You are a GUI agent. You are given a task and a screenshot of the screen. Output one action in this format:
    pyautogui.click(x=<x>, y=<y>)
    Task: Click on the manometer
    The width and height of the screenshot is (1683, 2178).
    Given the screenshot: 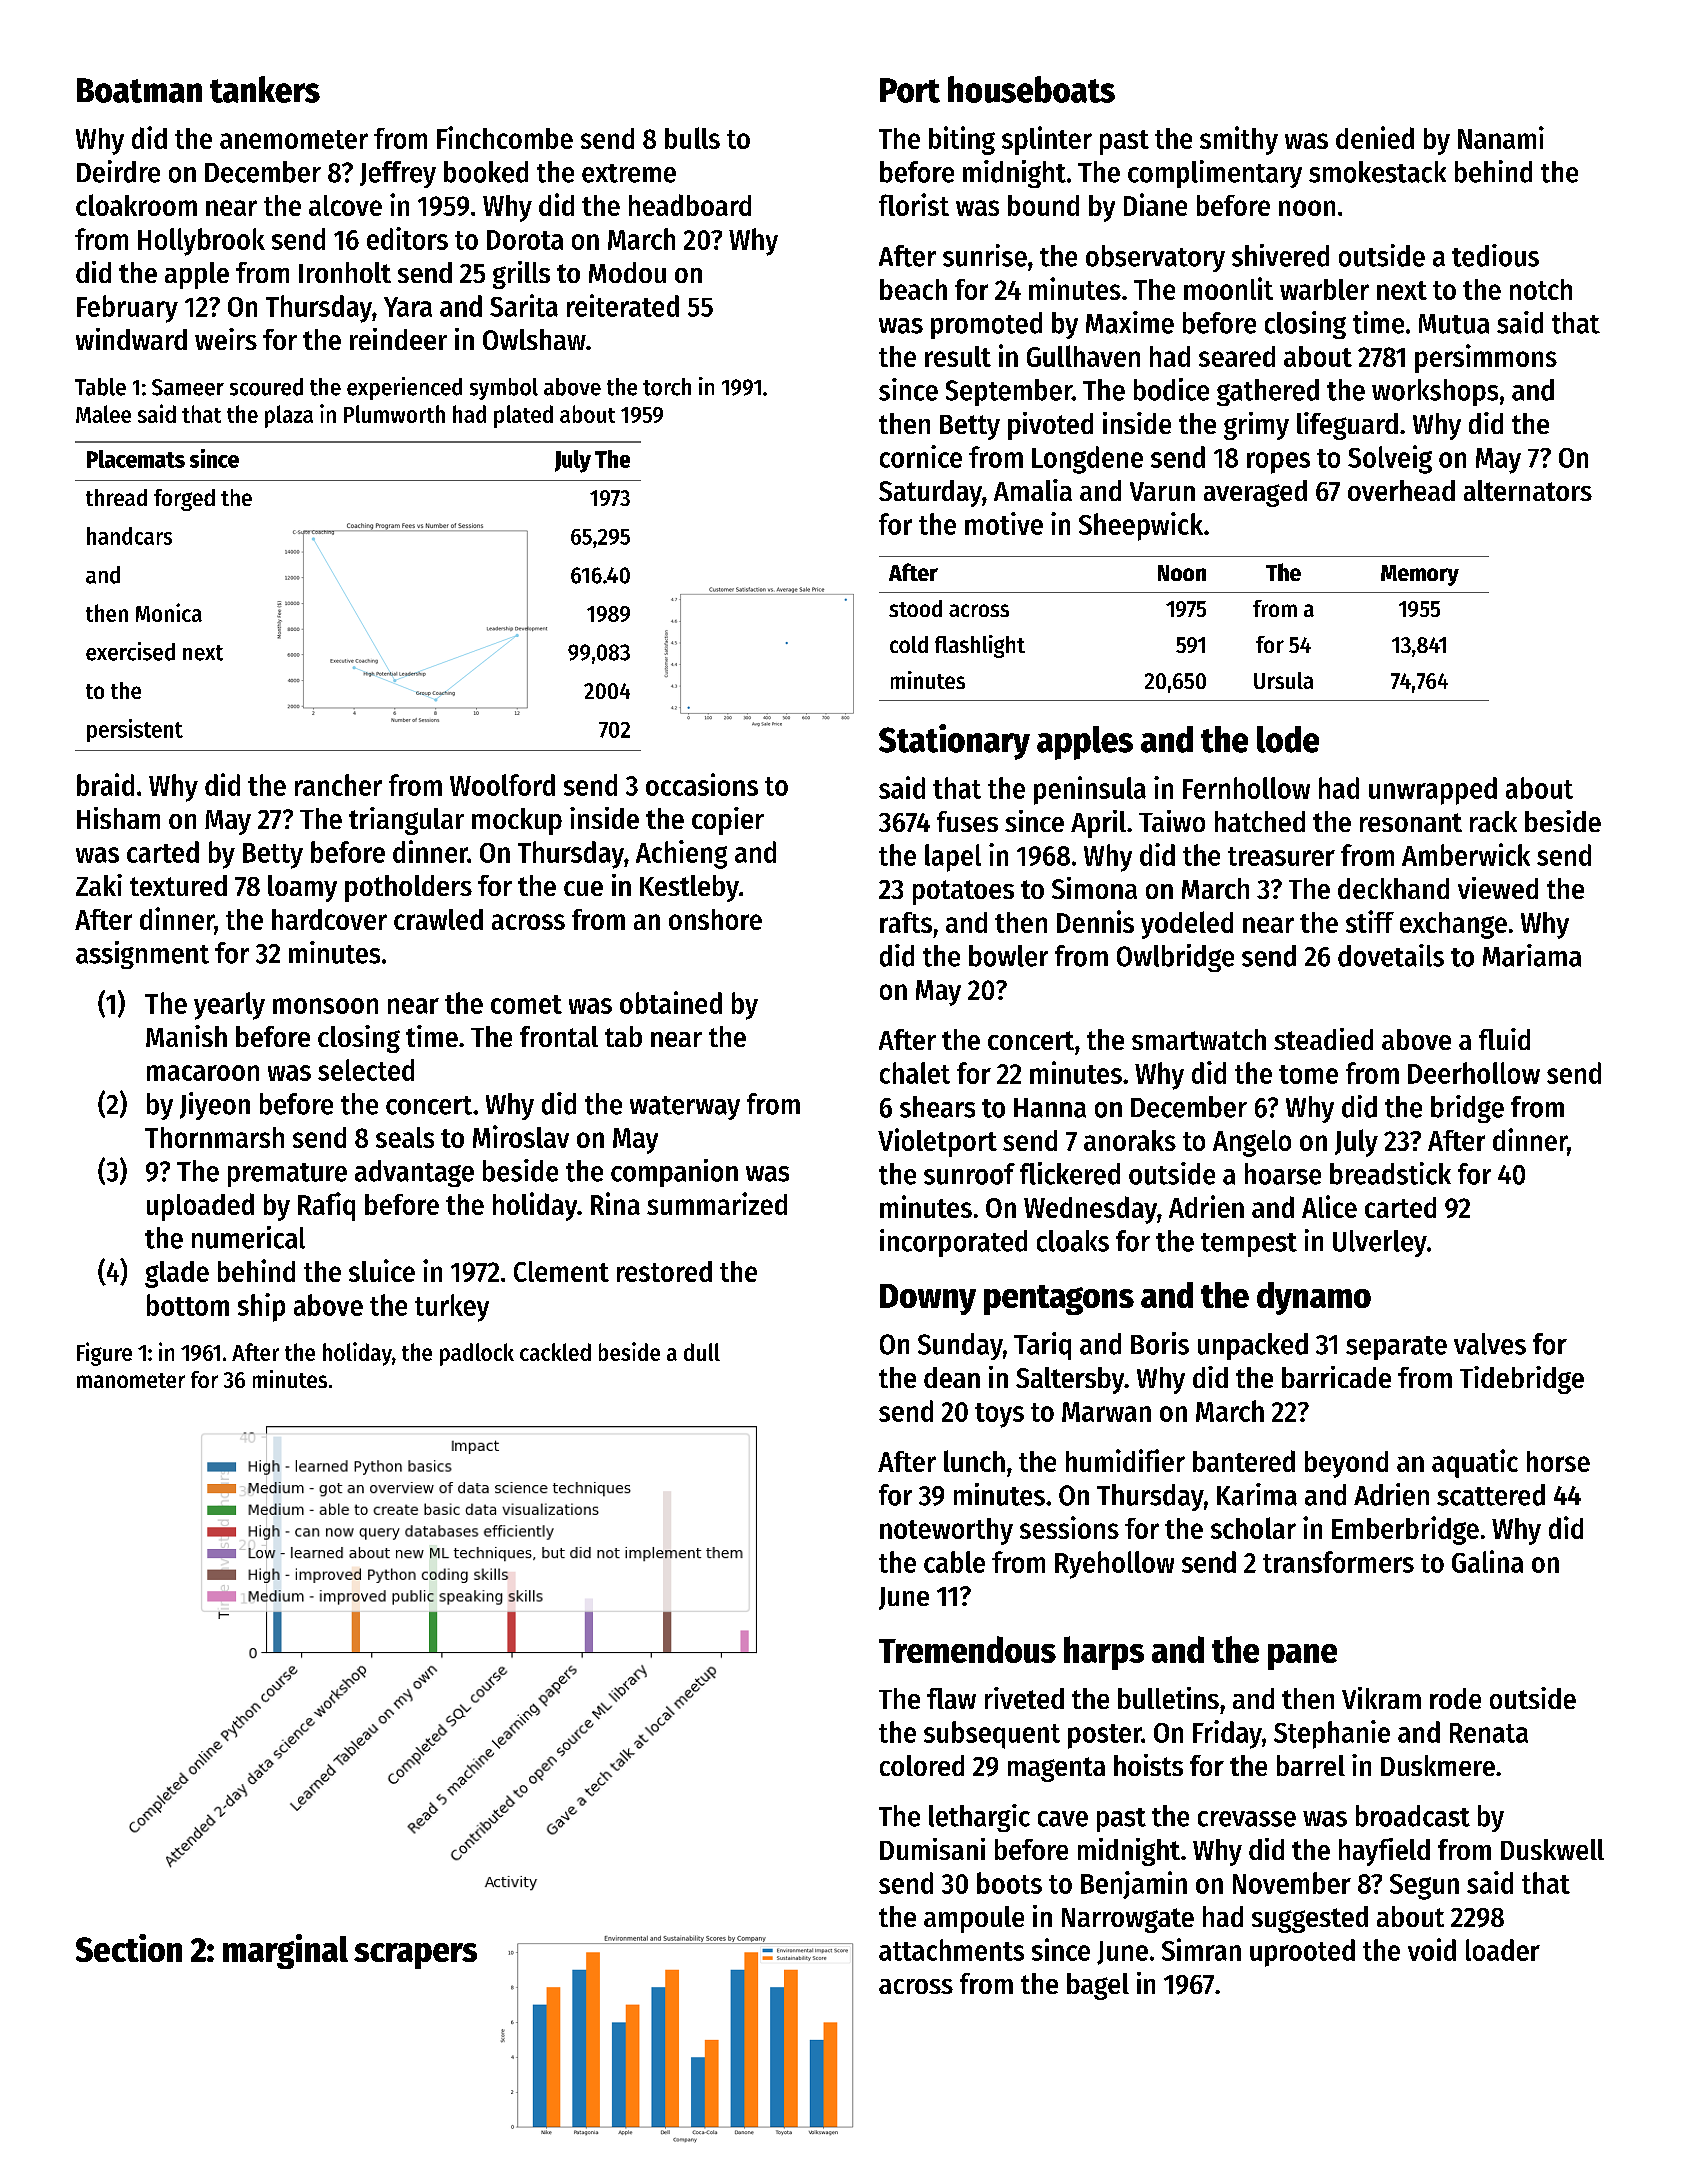 What is the action you would take?
    pyautogui.click(x=131, y=1380)
